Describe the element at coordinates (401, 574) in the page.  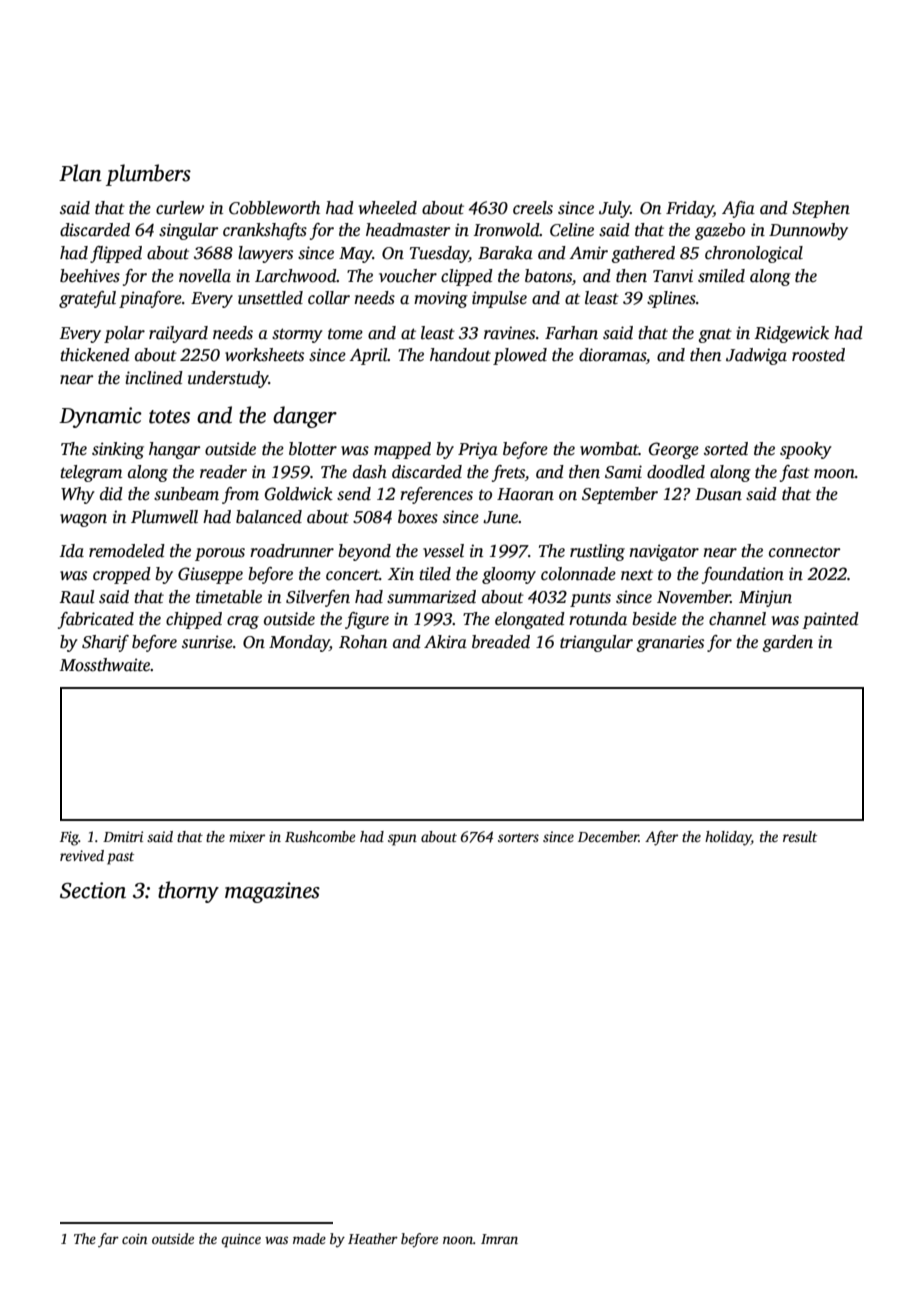
I see `Xin` at that location.
